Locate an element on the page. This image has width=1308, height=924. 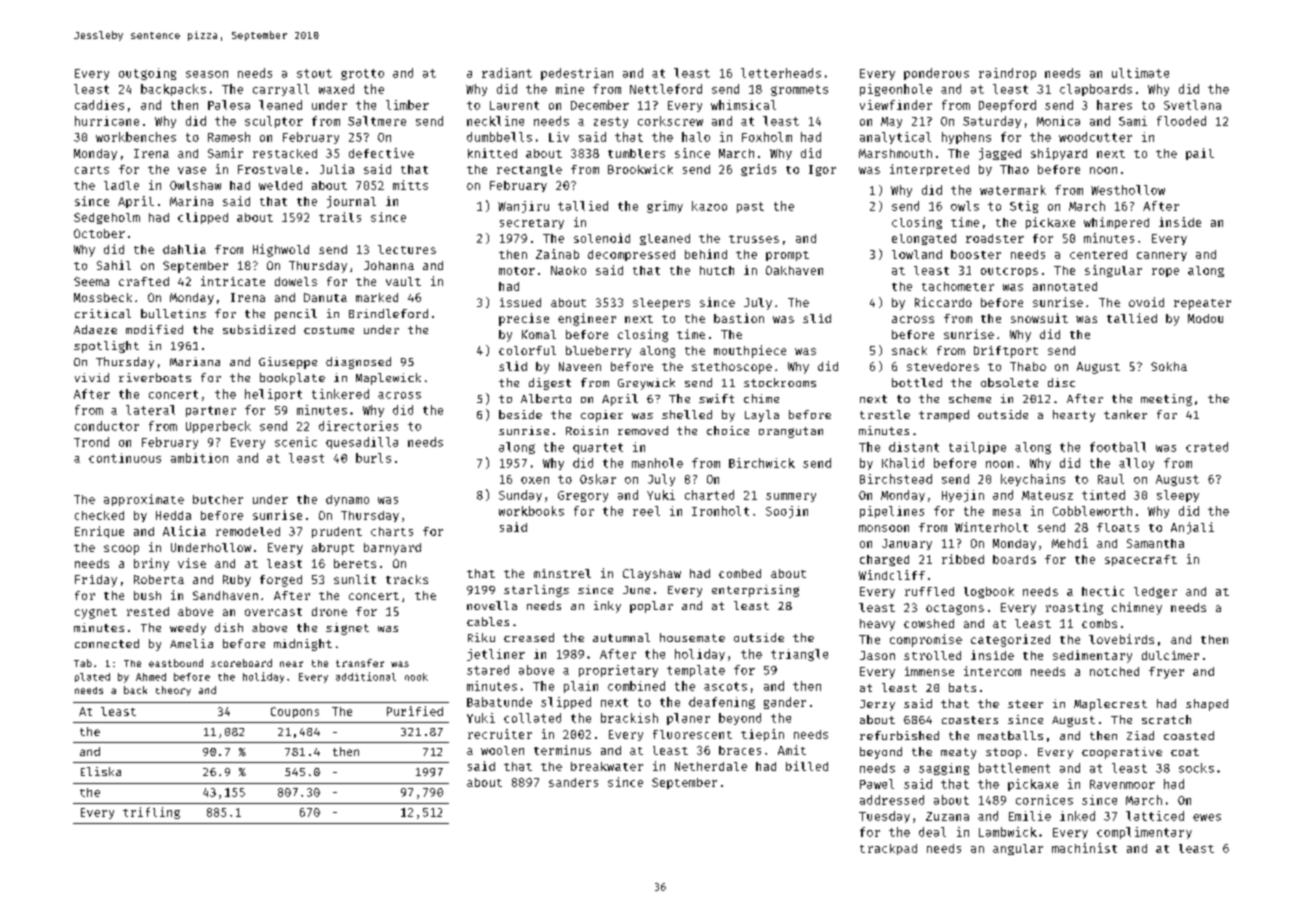
carts is located at coordinates (92, 170).
